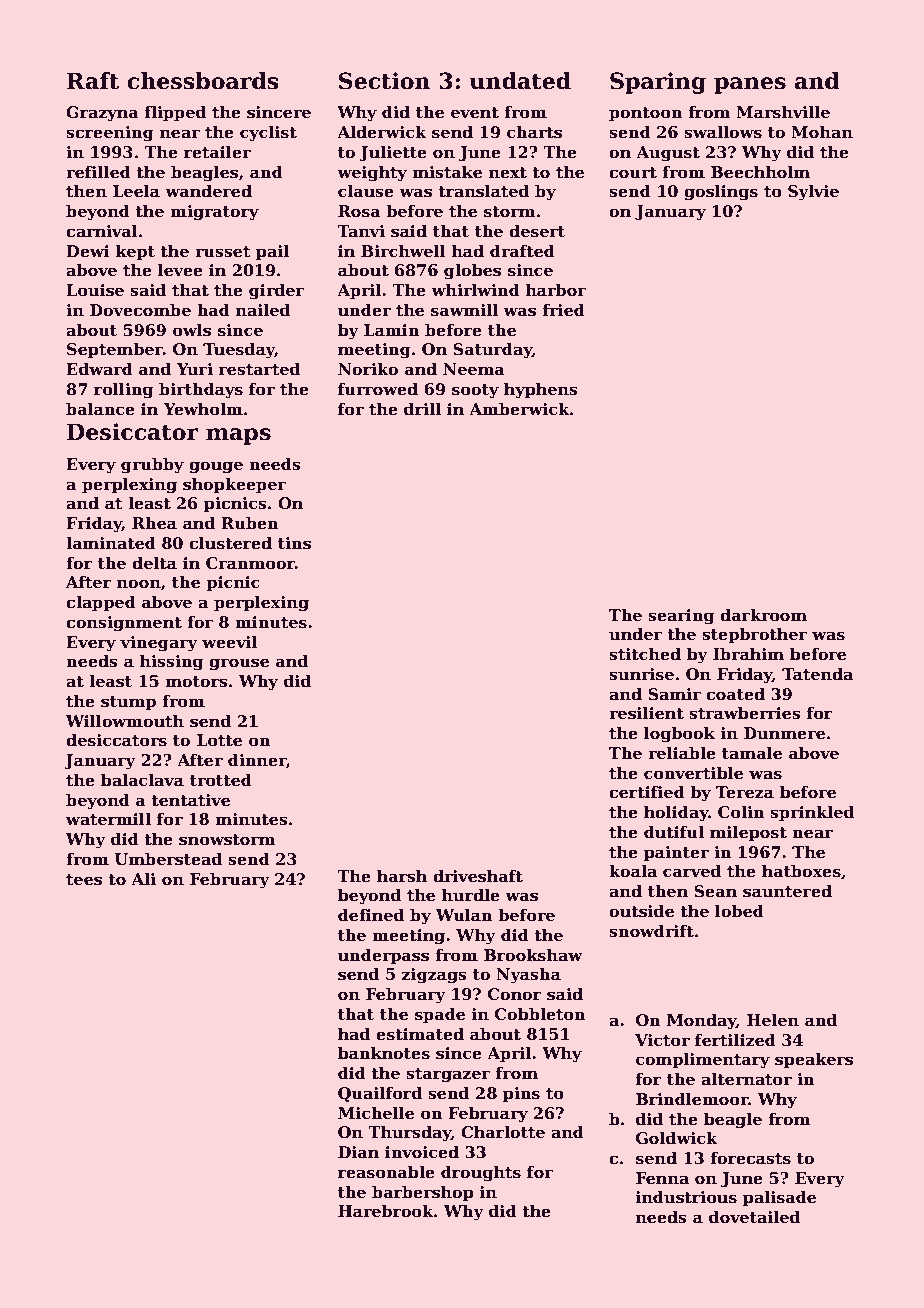 The width and height of the screenshot is (924, 1308). I want to click on Willowmouth, so click(125, 721).
